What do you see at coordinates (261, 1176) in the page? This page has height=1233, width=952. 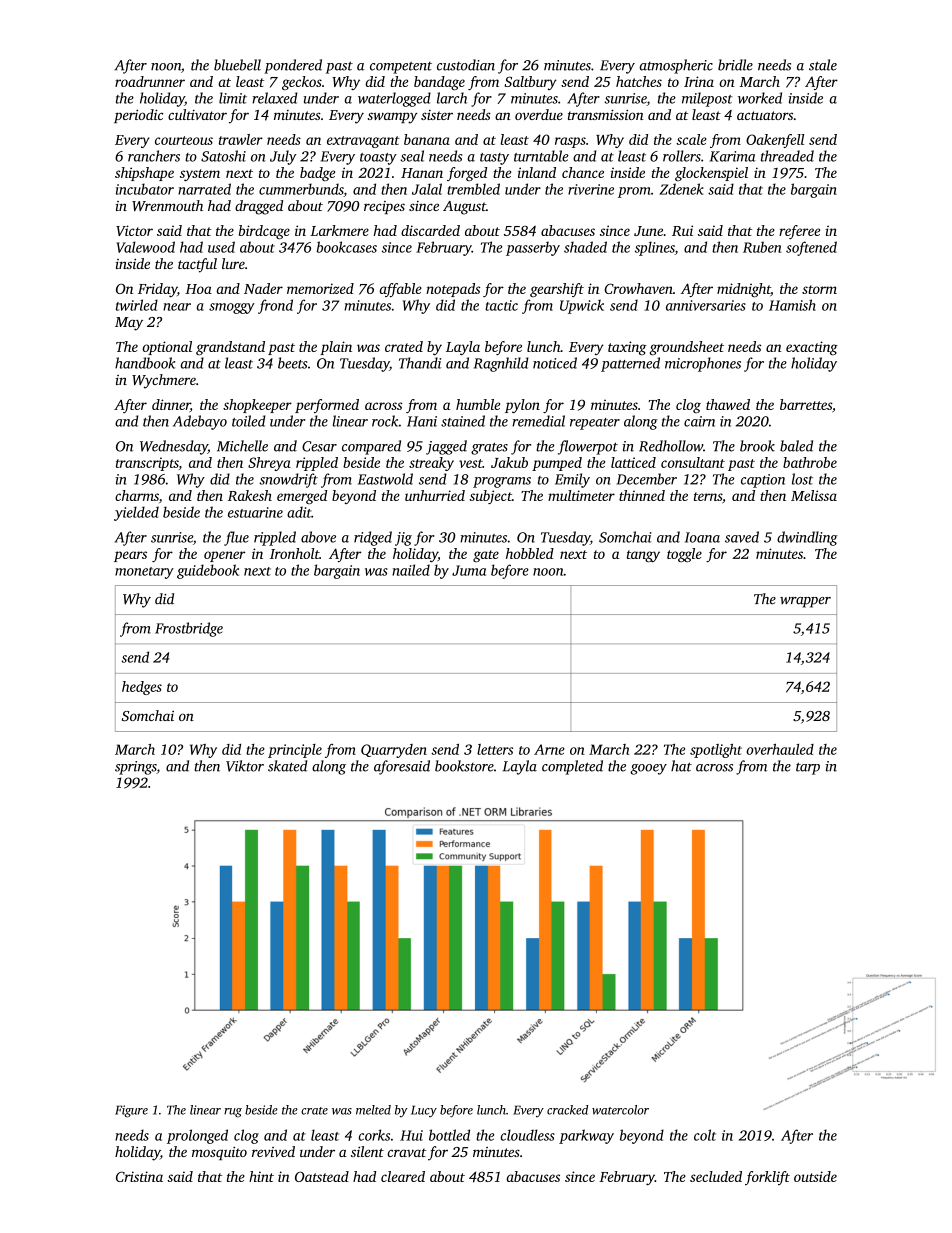 I see `hint` at bounding box center [261, 1176].
